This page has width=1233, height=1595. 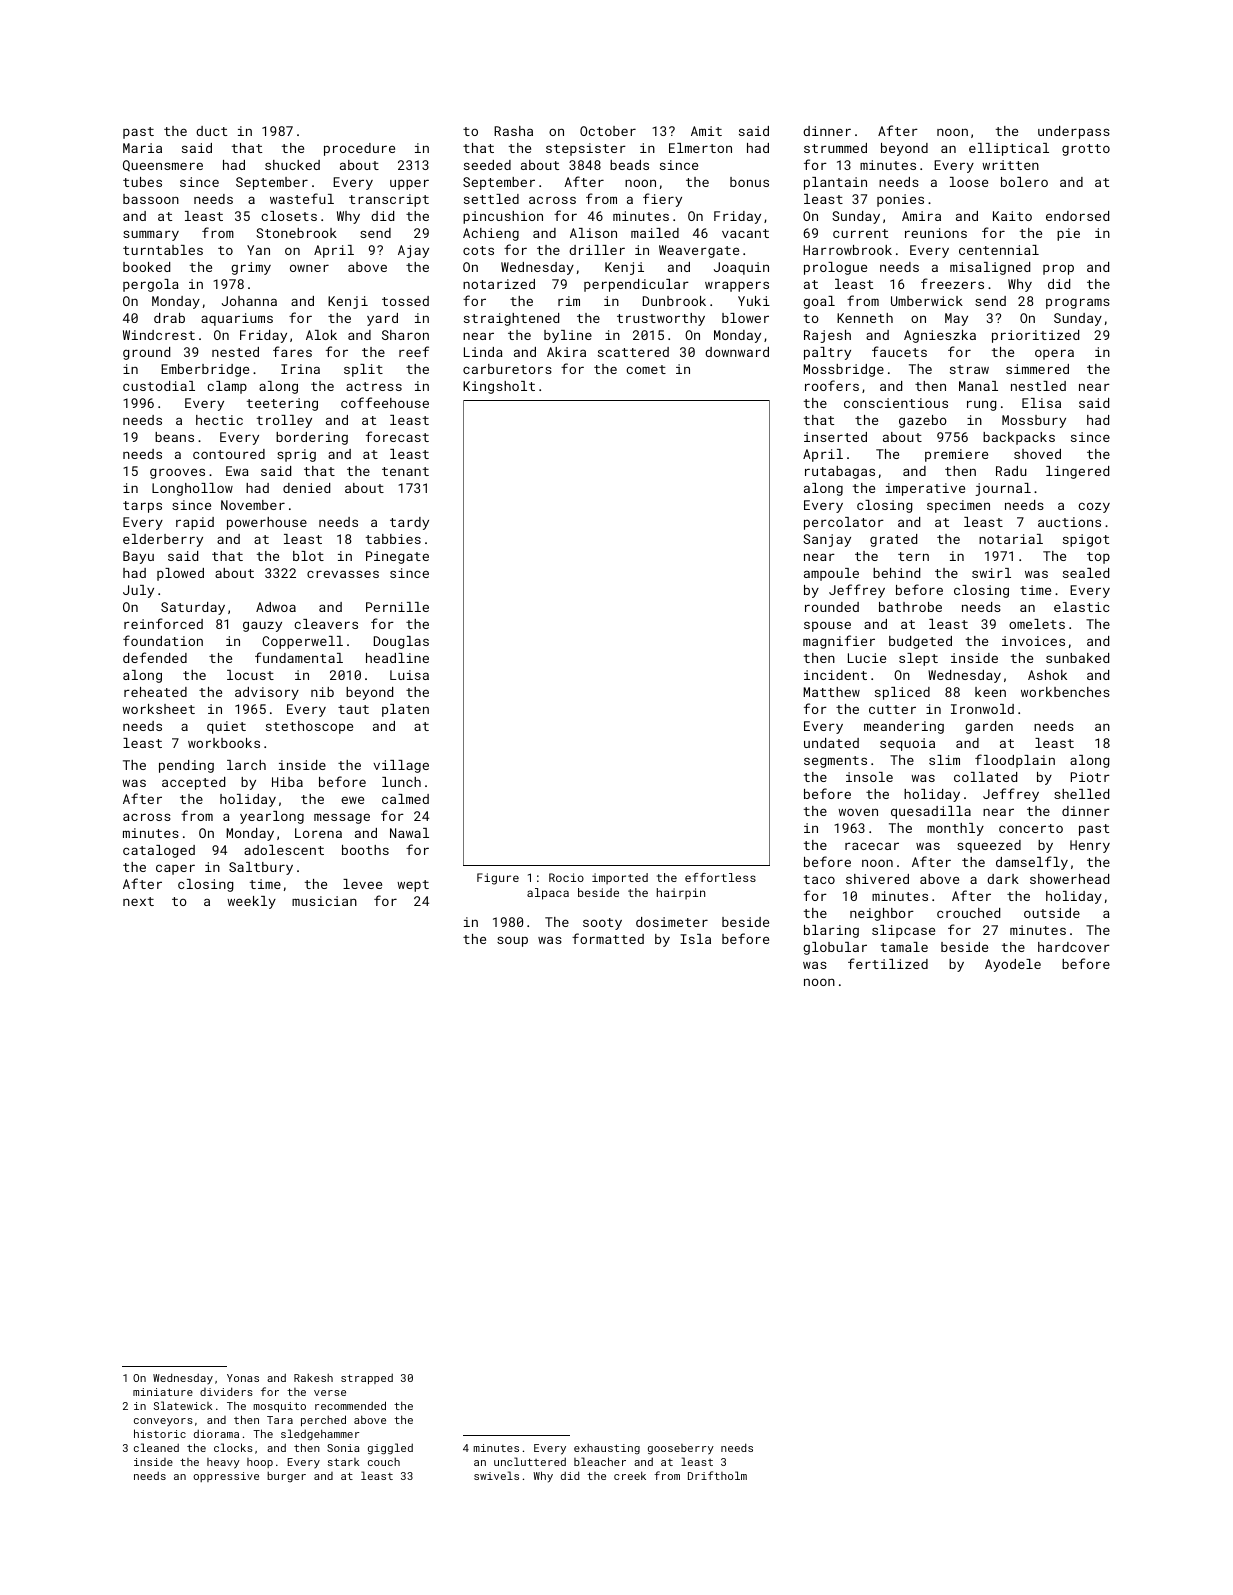 What do you see at coordinates (393, 539) in the page?
I see `tabbies` at bounding box center [393, 539].
